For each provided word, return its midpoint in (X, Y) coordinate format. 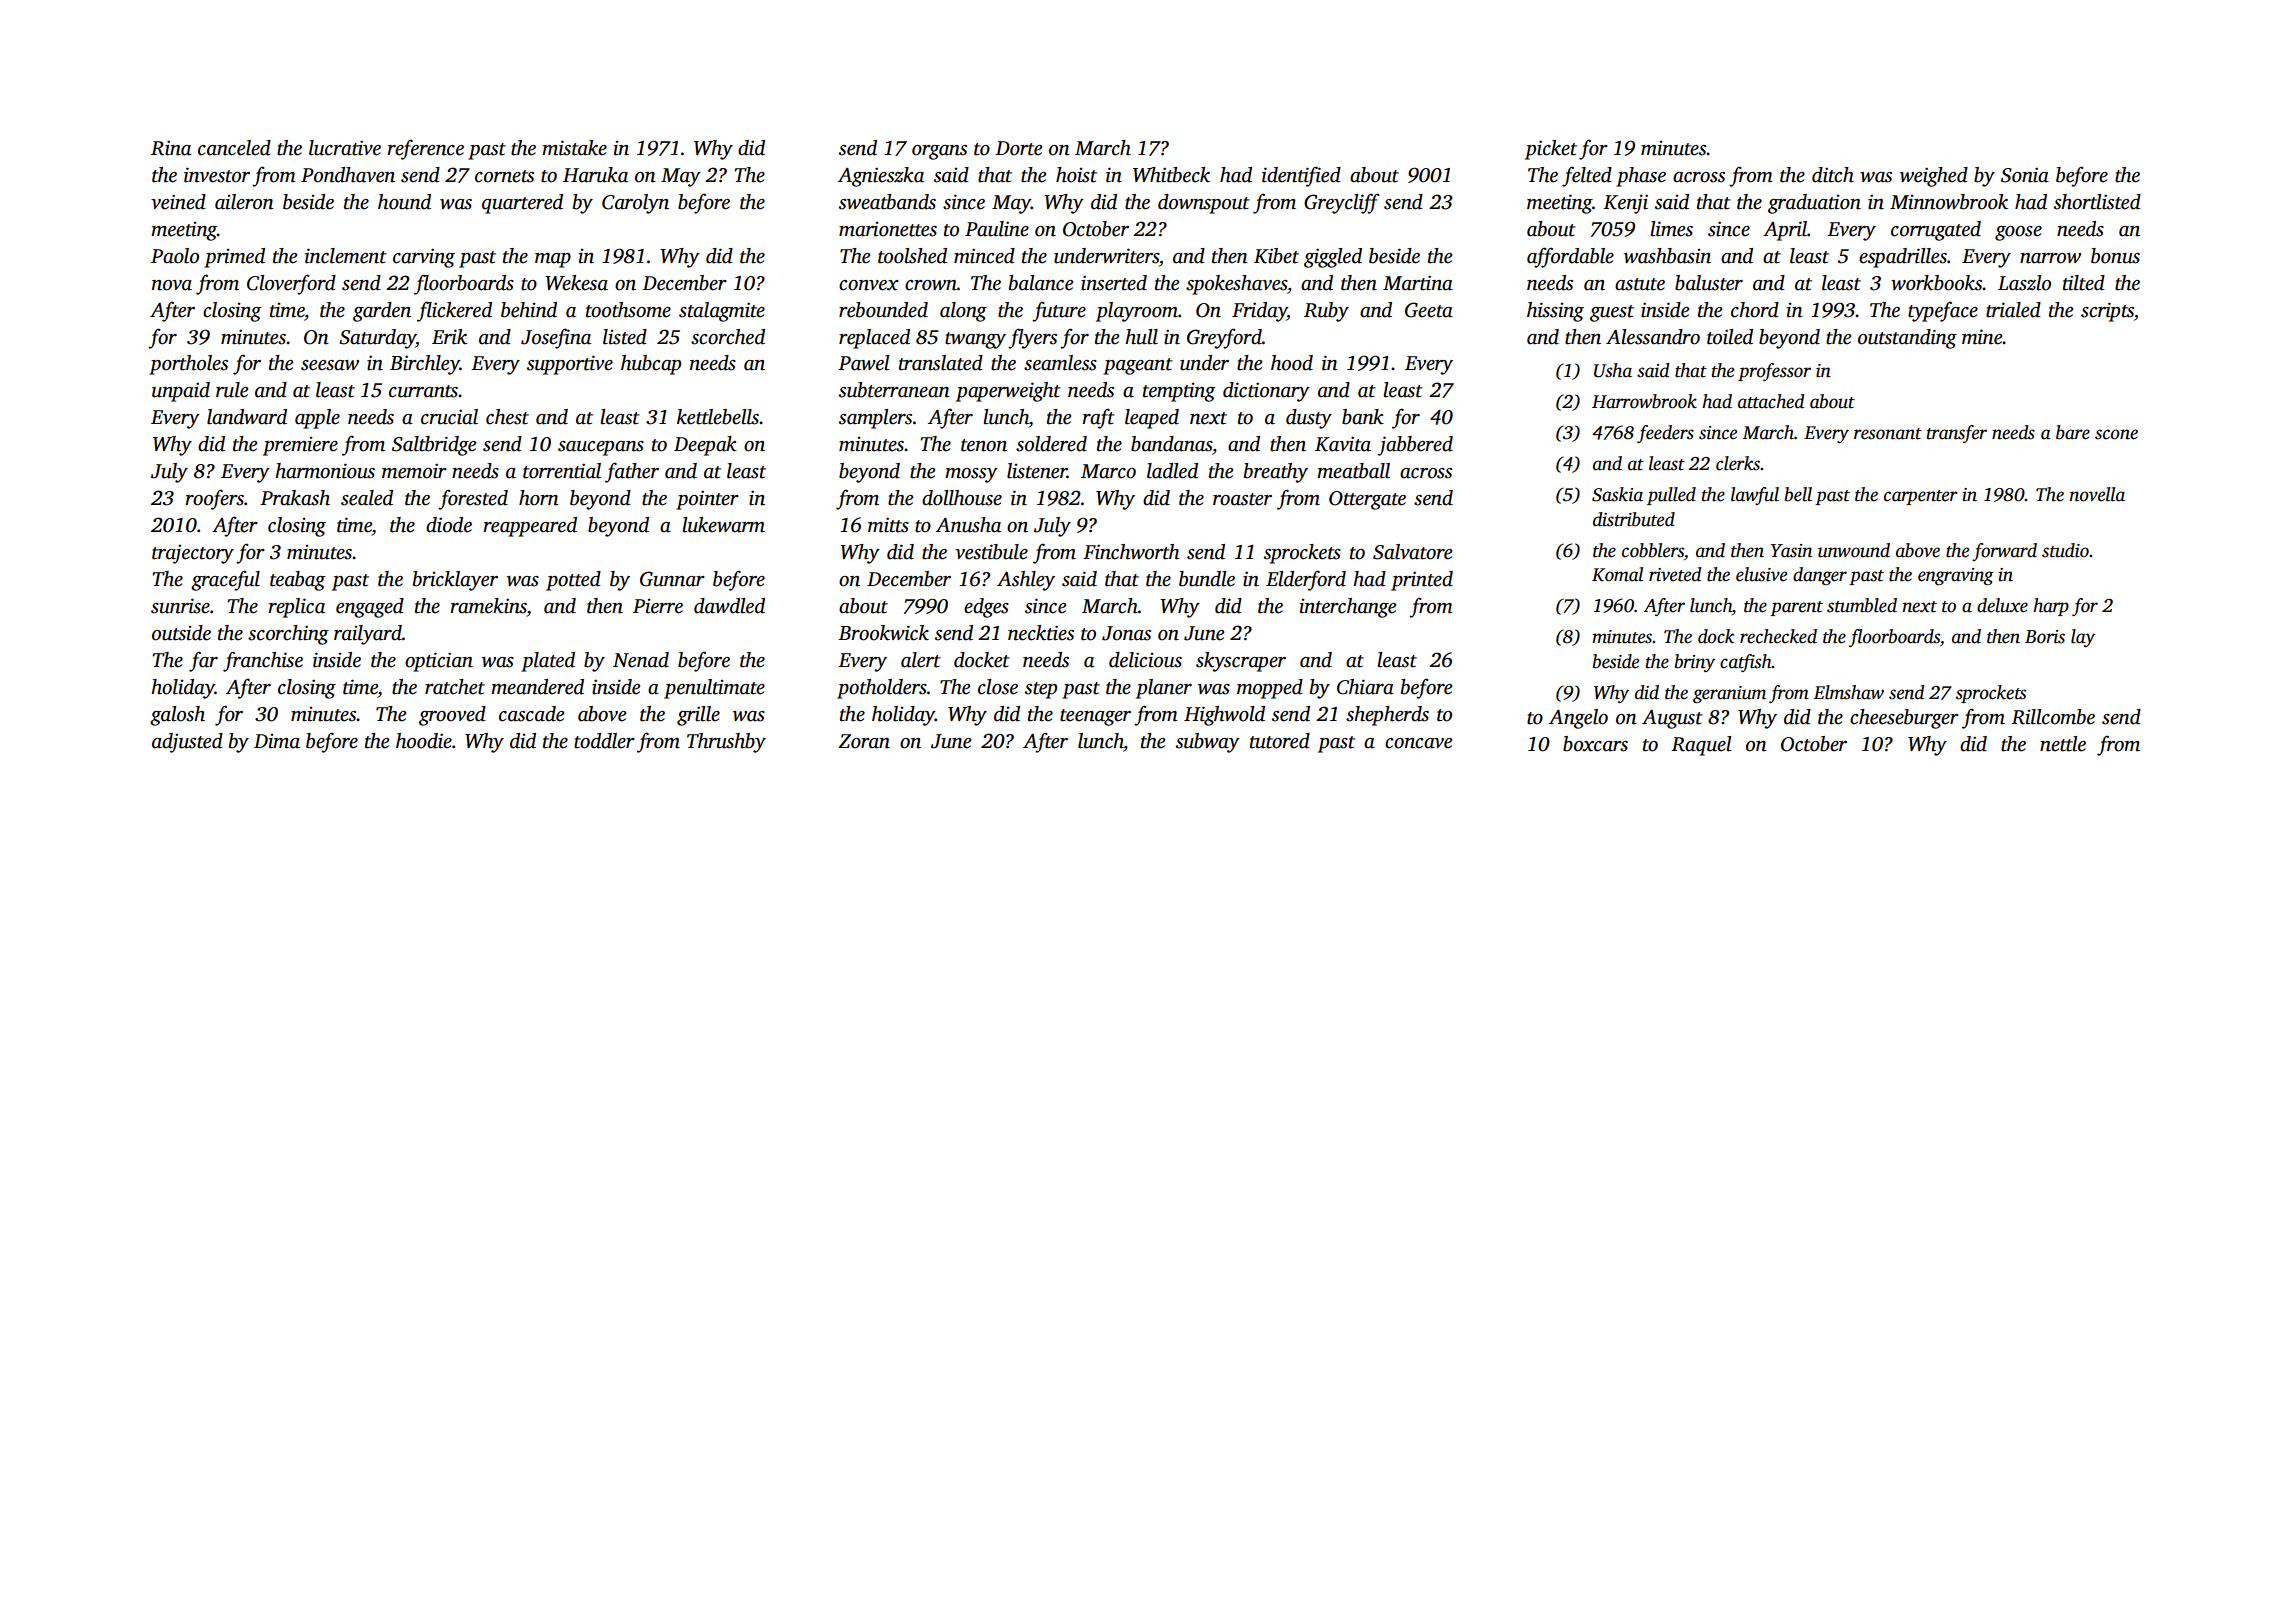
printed (1422, 581)
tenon (984, 445)
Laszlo (2024, 283)
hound (404, 202)
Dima (277, 741)
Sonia (2025, 175)
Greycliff (1341, 203)
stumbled (1862, 605)
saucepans (601, 448)
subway (1208, 743)
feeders (1665, 434)
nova (172, 285)
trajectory (193, 554)
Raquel (1701, 746)
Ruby (1326, 312)
